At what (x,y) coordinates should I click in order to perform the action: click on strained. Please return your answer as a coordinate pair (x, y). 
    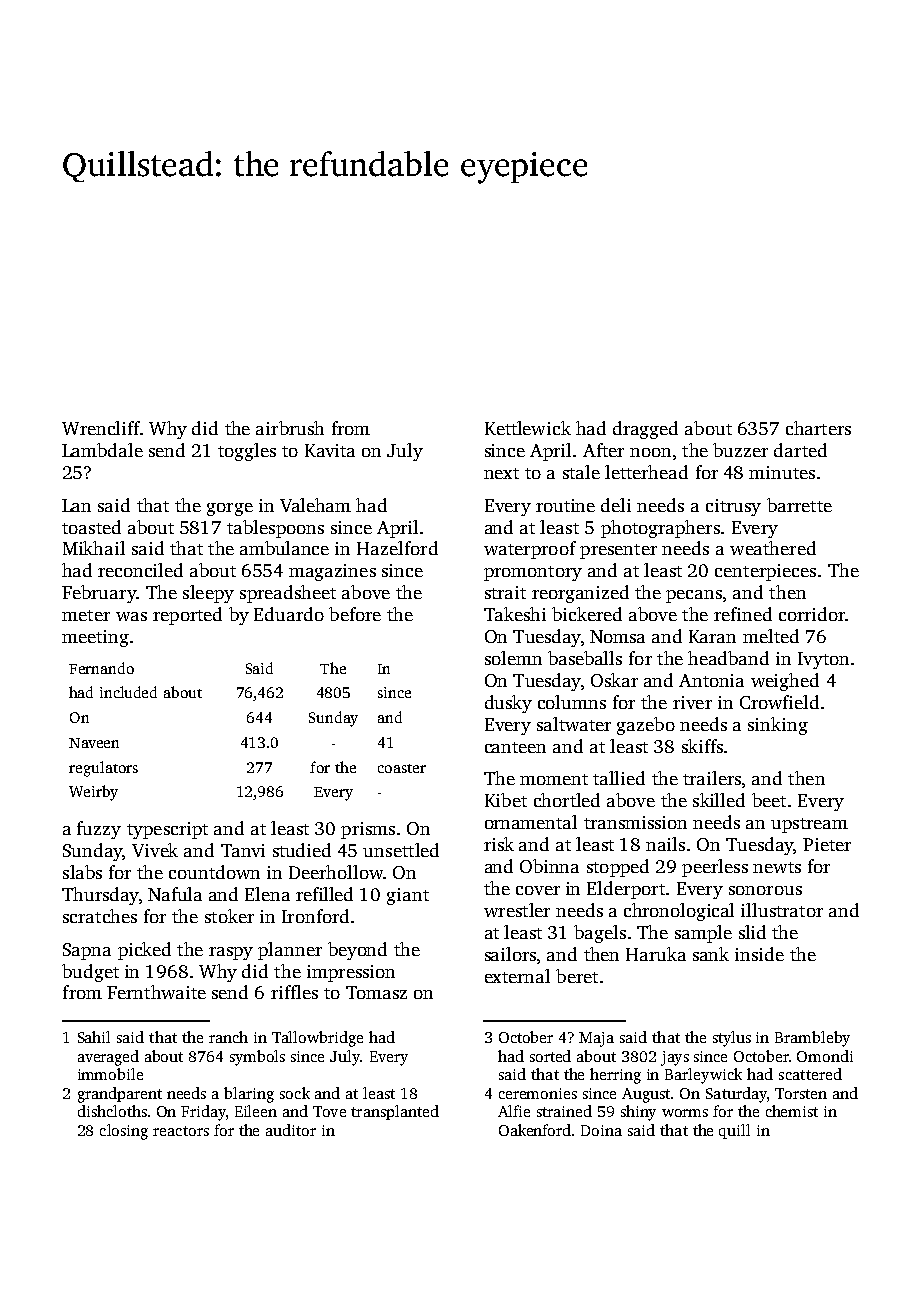
    Looking at the image, I should click on (564, 1111).
